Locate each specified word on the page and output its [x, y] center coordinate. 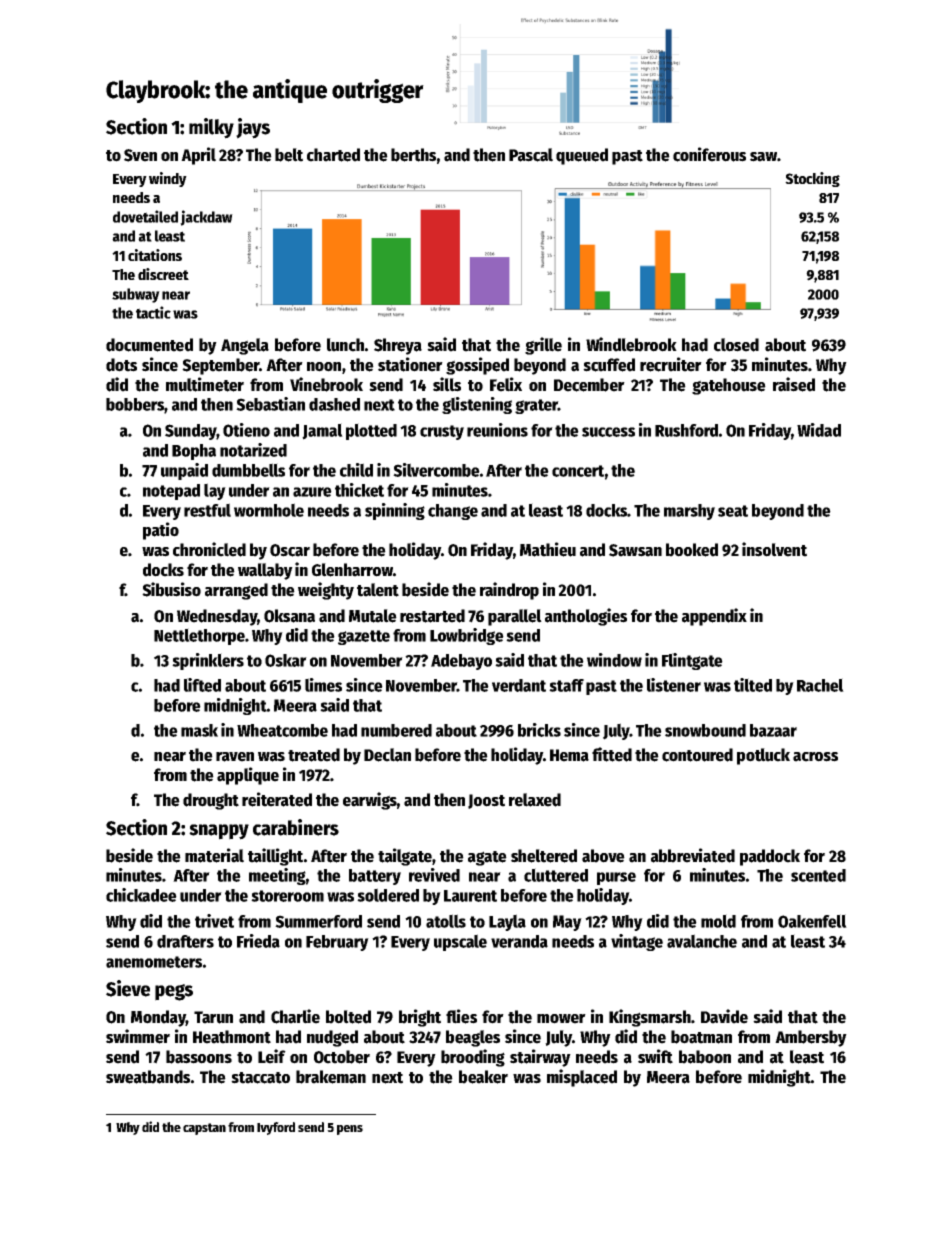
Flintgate [692, 661]
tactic [153, 312]
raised [794, 384]
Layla [507, 922]
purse [616, 878]
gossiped [477, 366]
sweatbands [148, 1077]
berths [413, 155]
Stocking [812, 179]
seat [733, 511]
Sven [140, 155]
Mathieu [548, 549]
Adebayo [461, 662]
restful [207, 510]
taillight [275, 857]
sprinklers [208, 661]
